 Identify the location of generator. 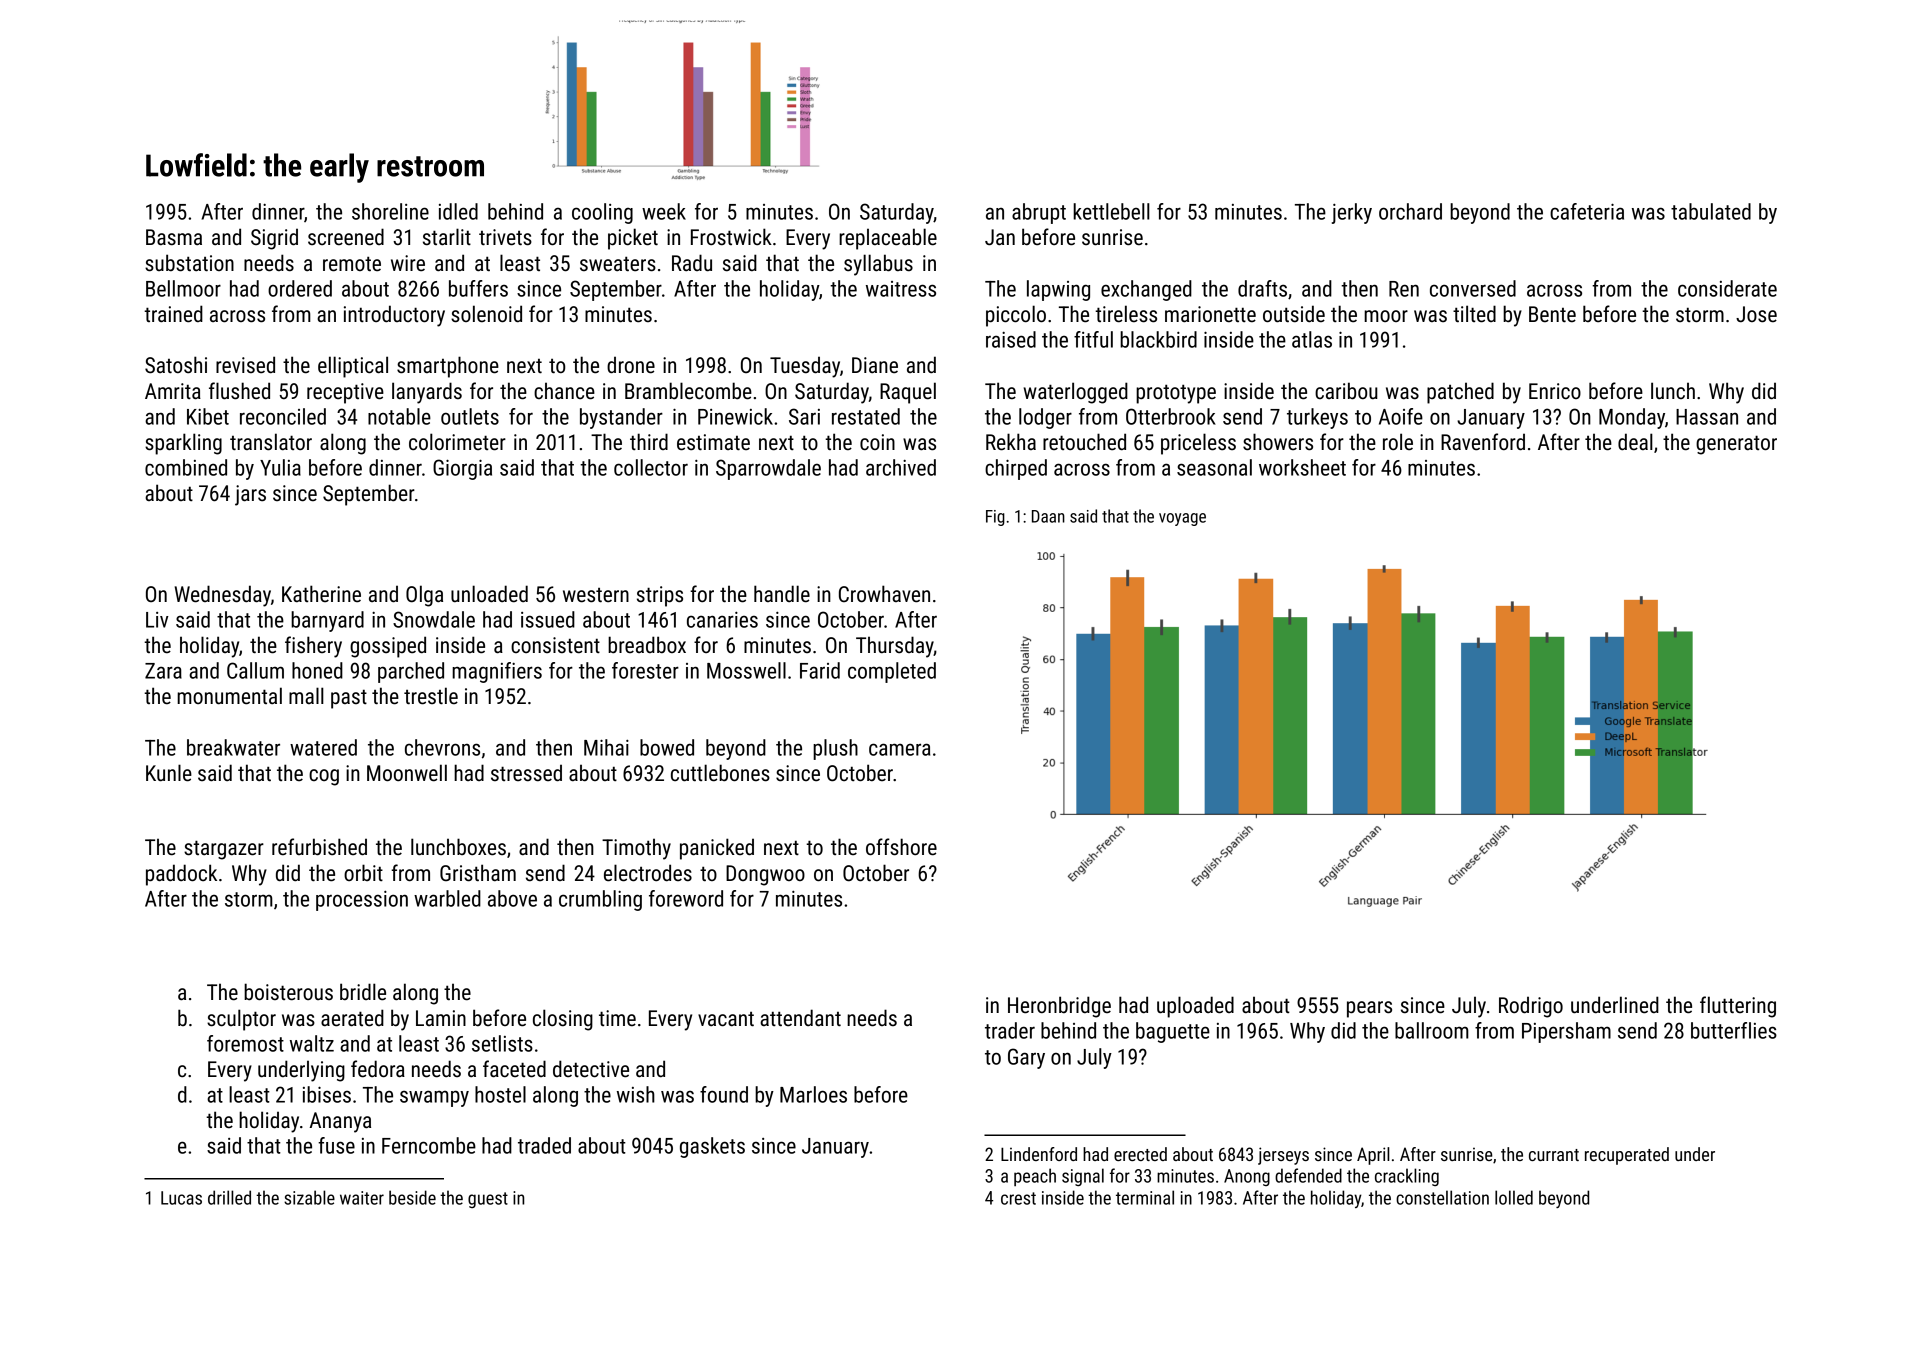
(1736, 445).
